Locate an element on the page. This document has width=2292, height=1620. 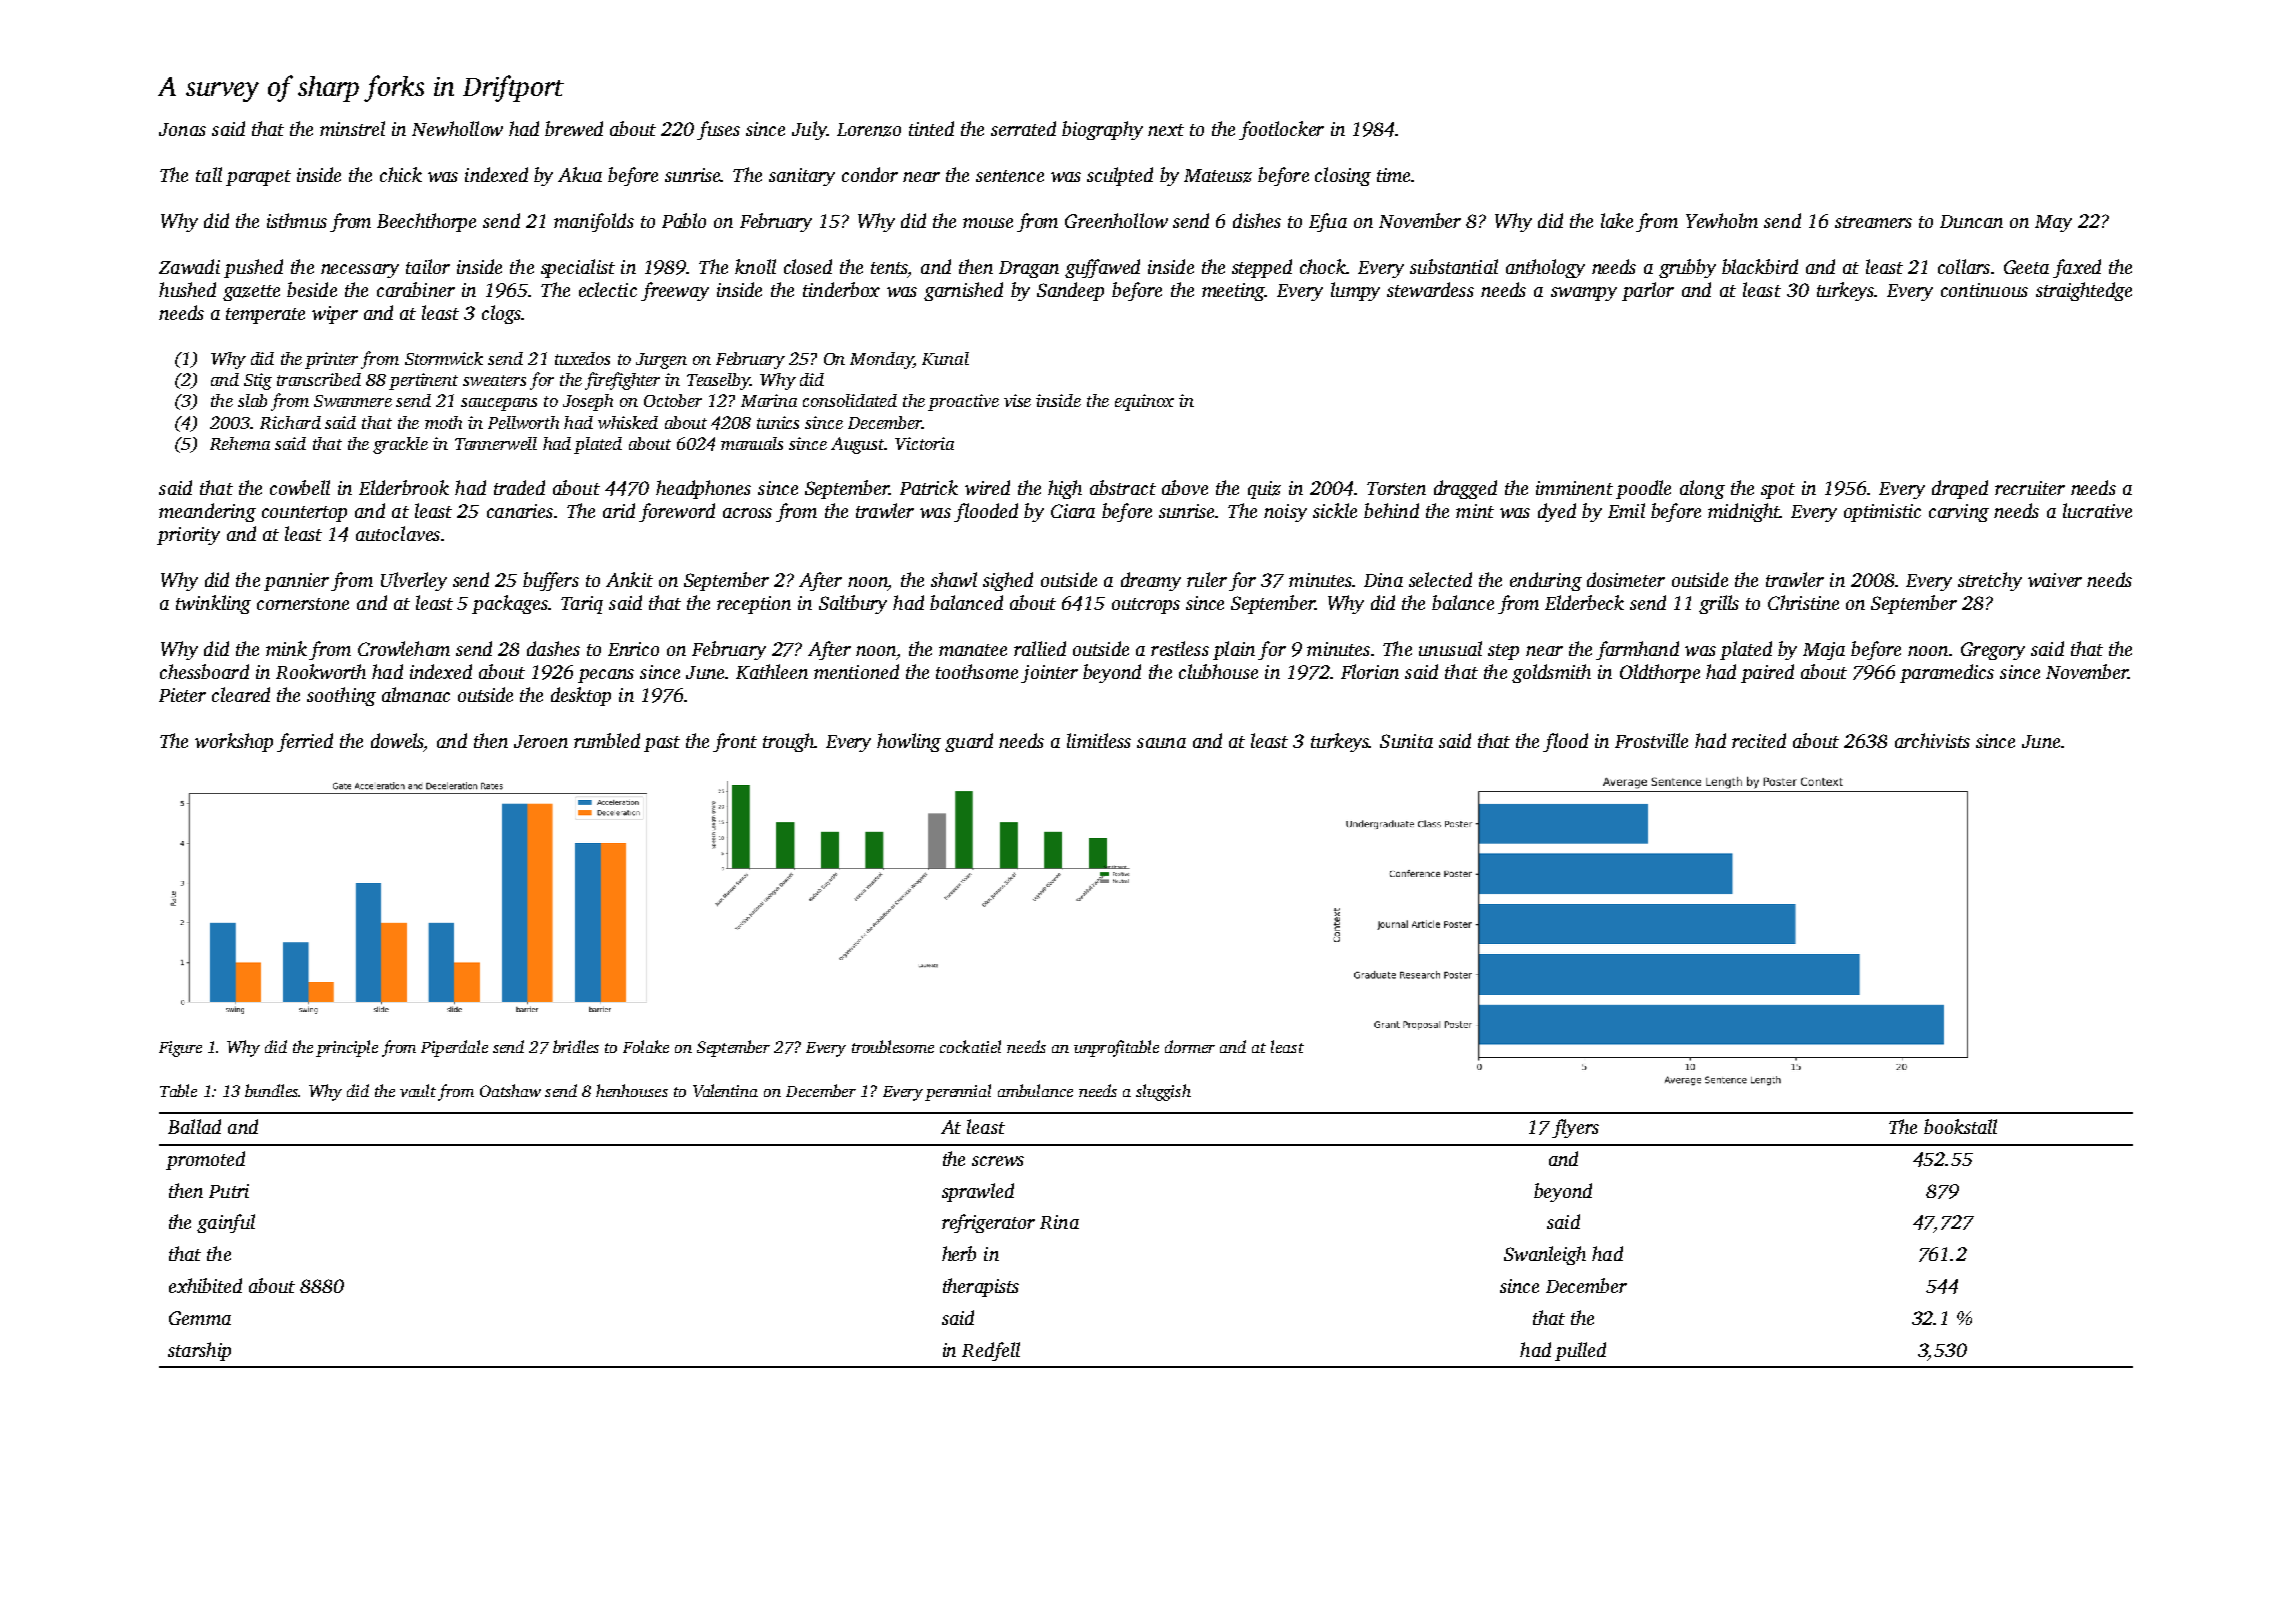
restless is located at coordinates (1180, 648).
